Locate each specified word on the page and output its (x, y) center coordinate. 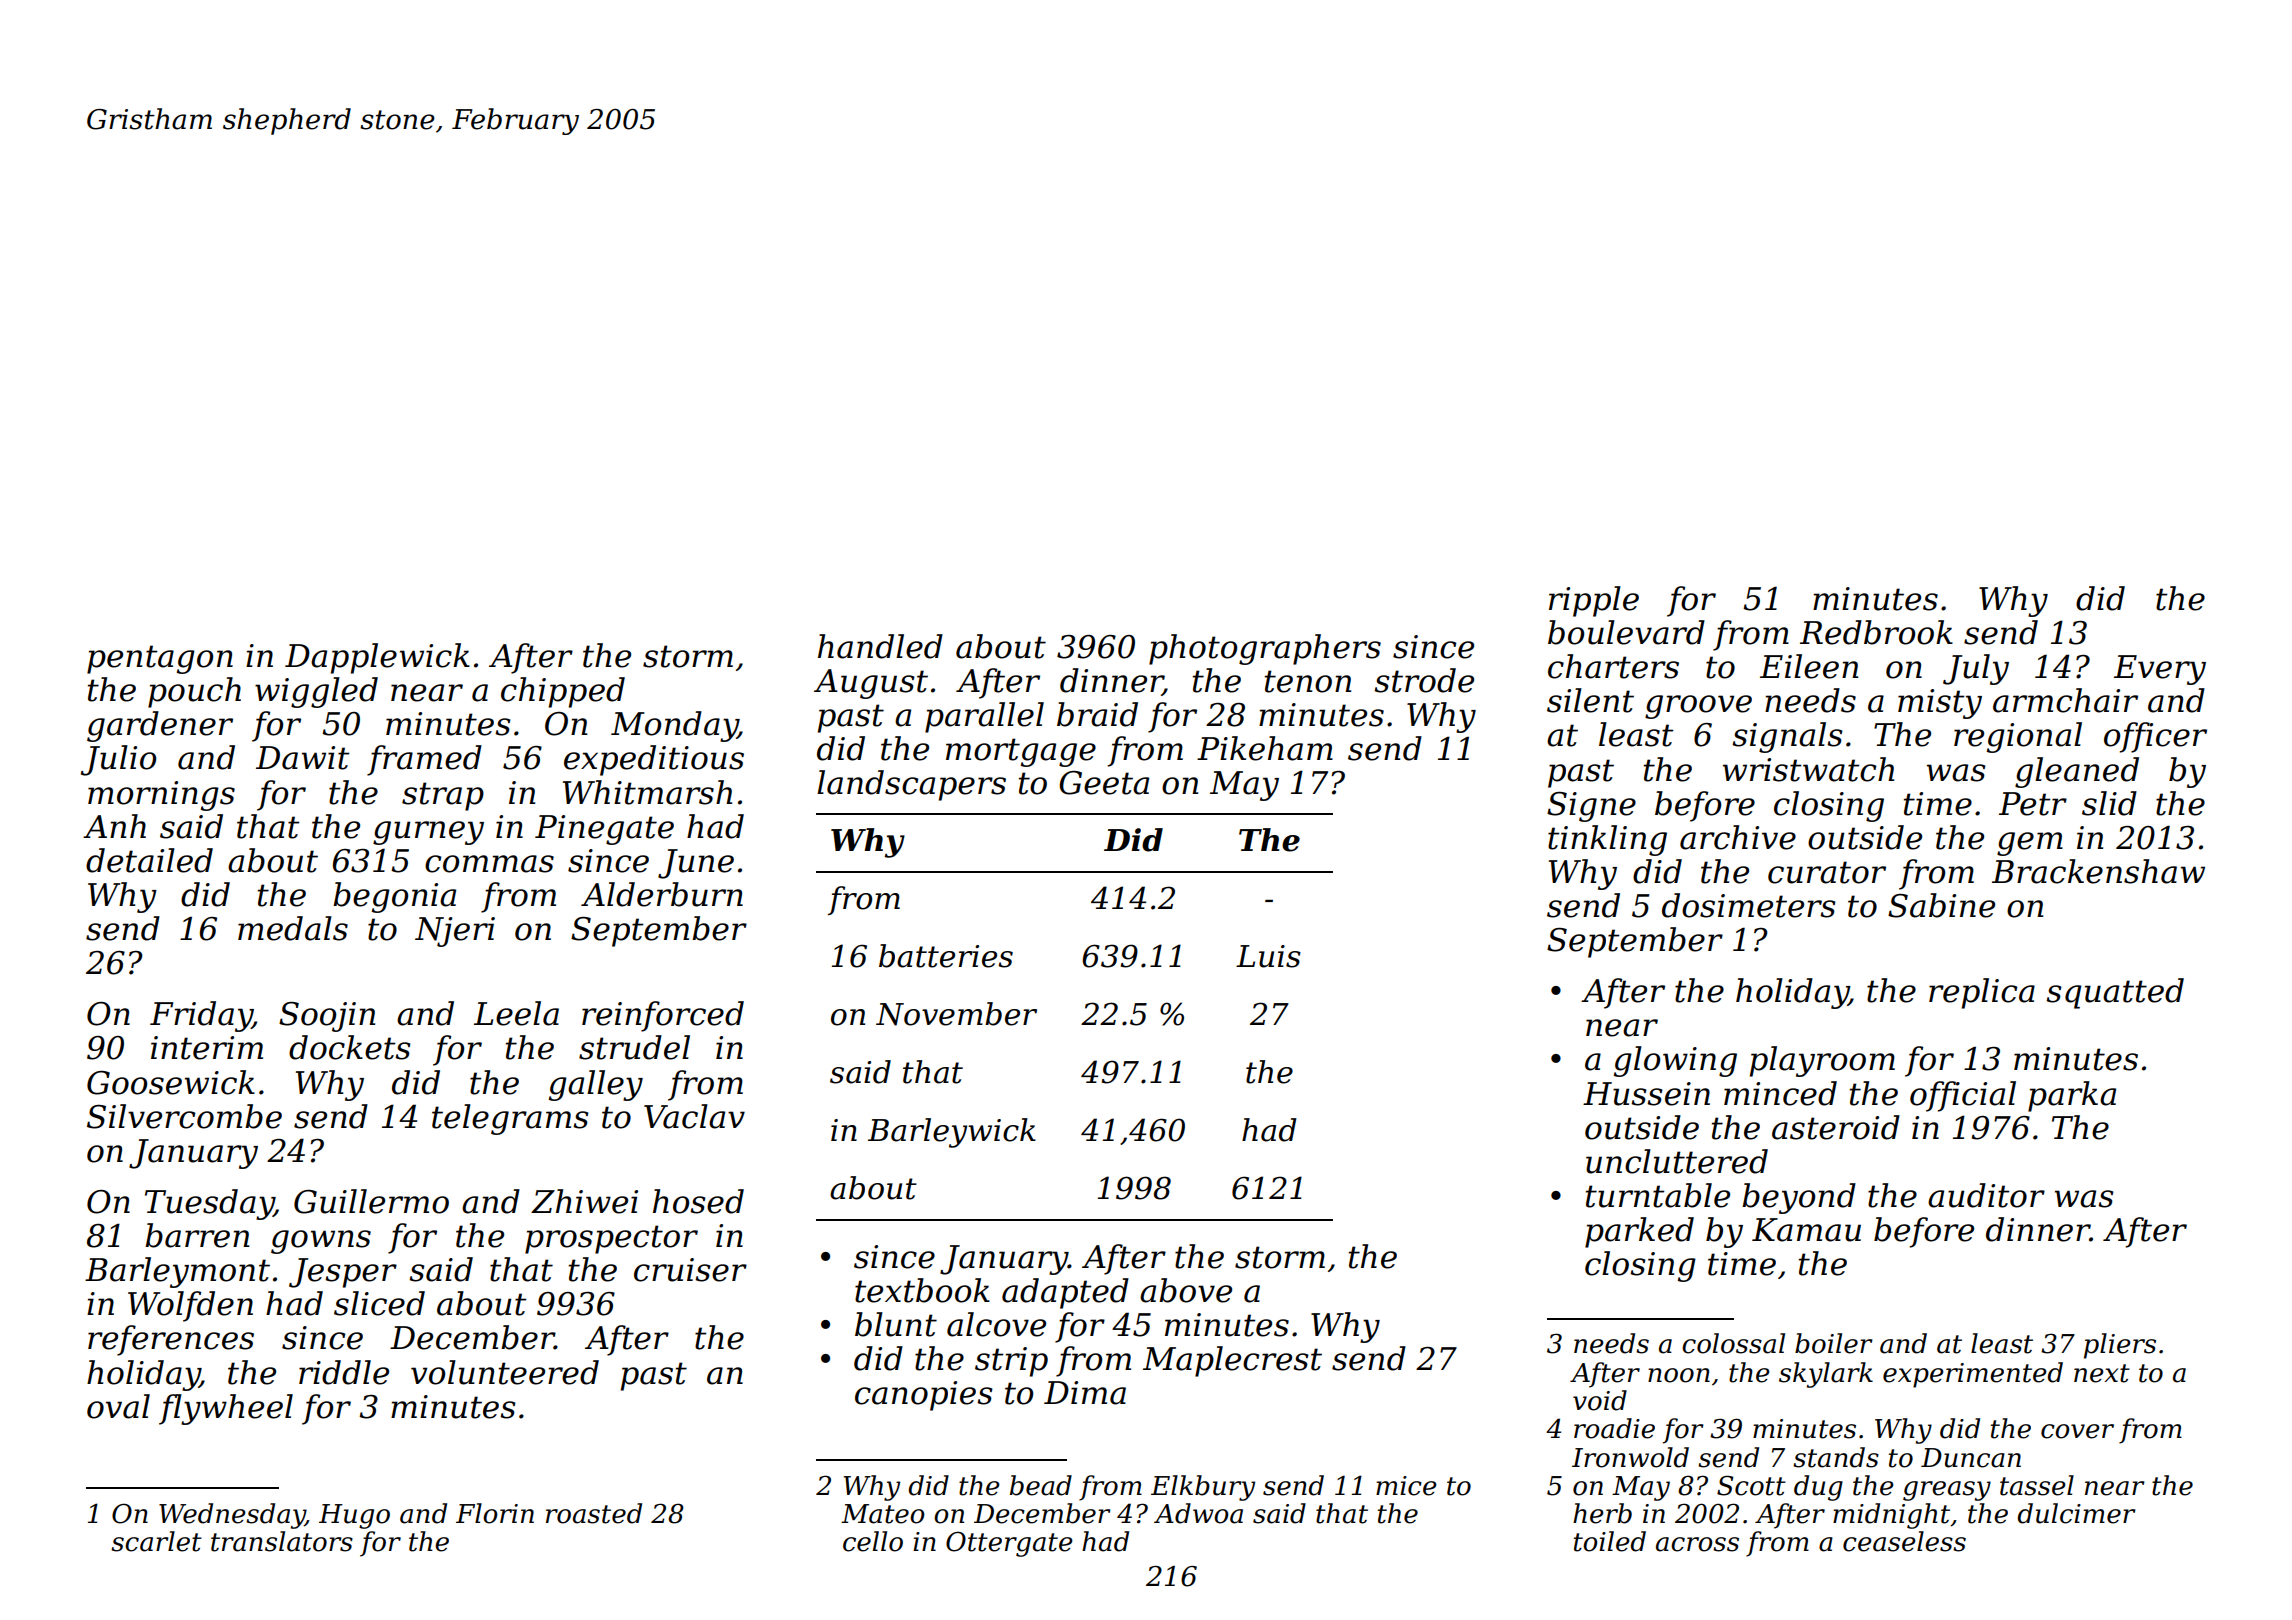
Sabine (1941, 905)
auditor (1986, 1195)
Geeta (1104, 783)
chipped (563, 692)
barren (197, 1235)
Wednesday (232, 1516)
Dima (1085, 1393)
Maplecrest (1232, 1361)
